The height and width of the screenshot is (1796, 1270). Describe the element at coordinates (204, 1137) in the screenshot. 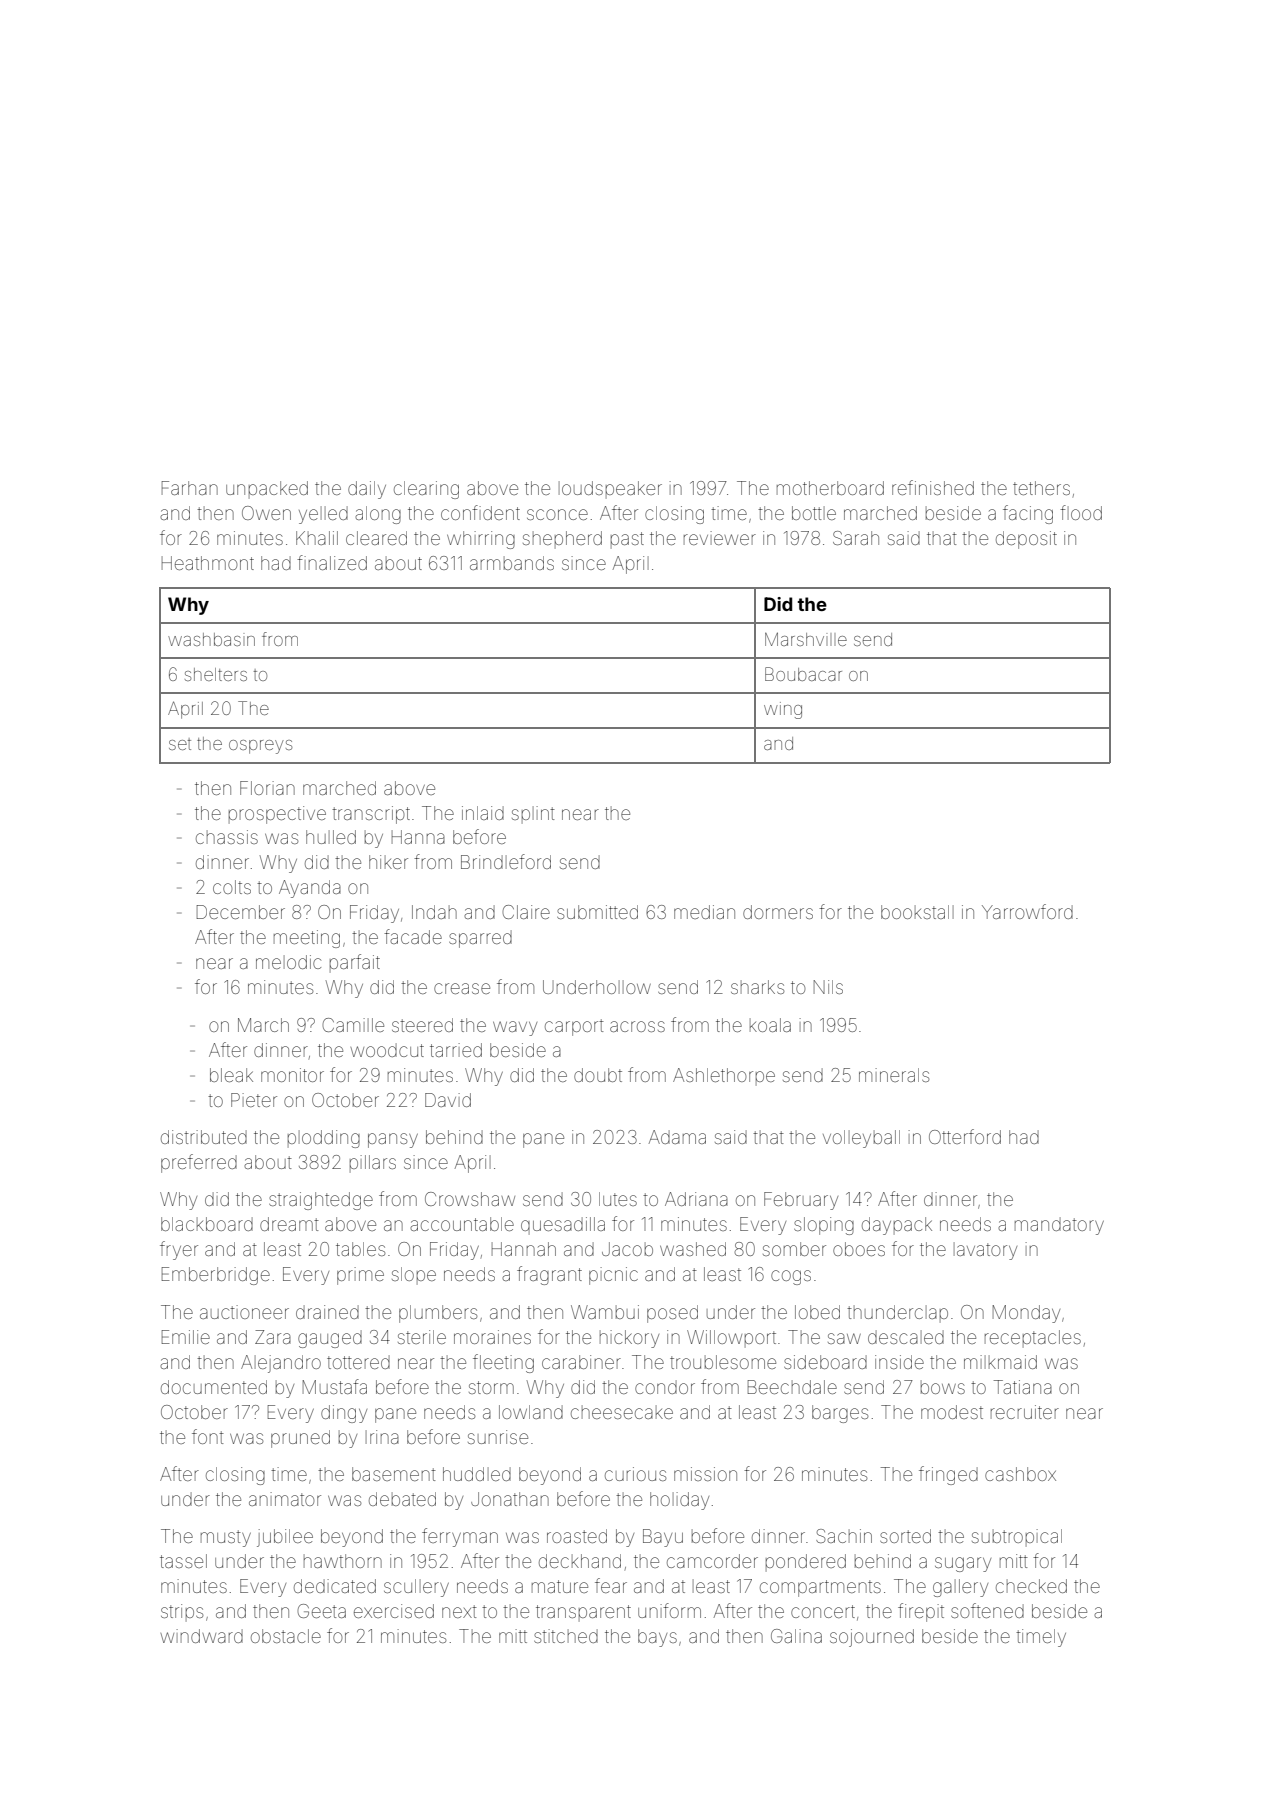

I see `distributed` at that location.
